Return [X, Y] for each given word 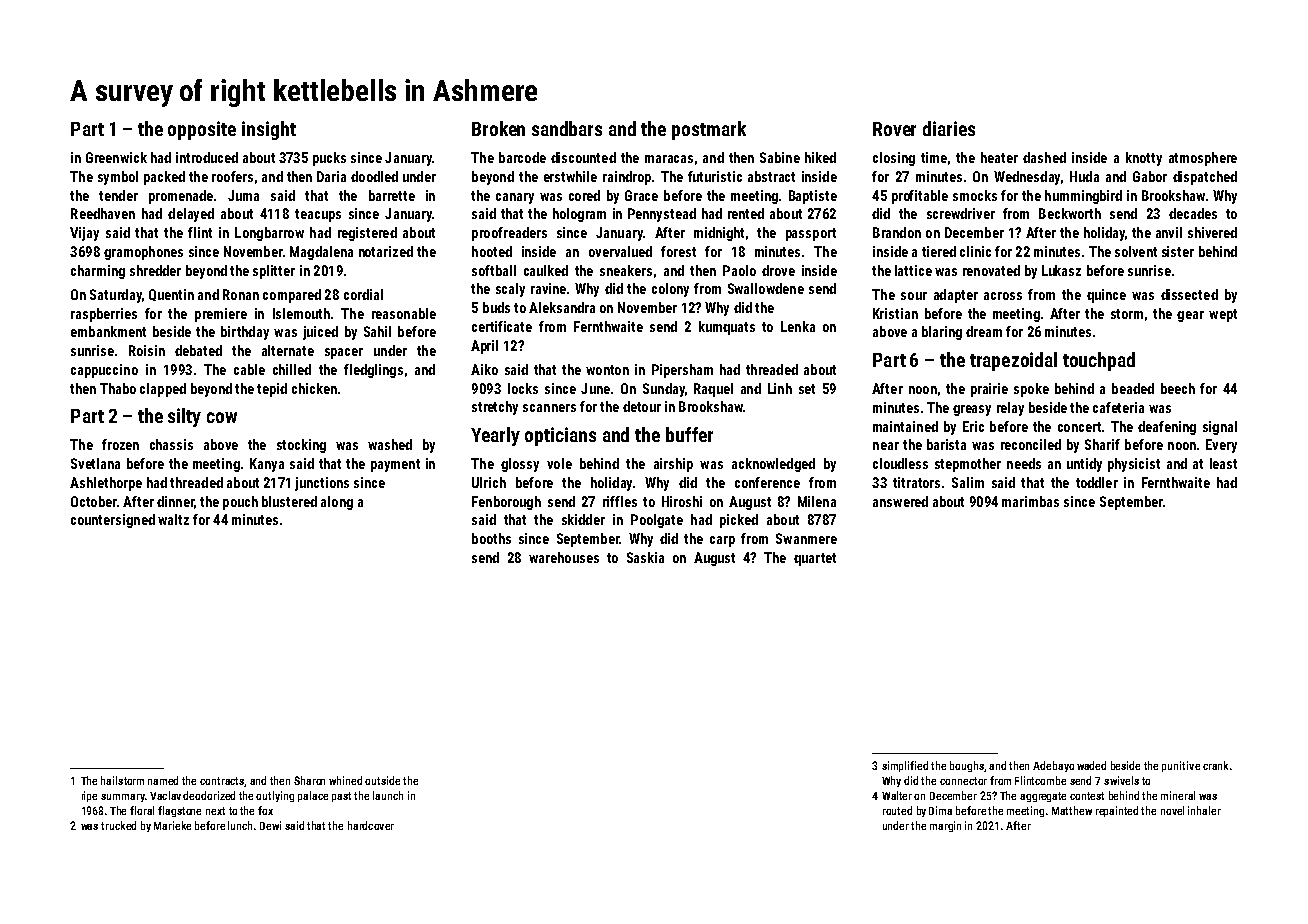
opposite [202, 130]
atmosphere [1203, 159]
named [163, 780]
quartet [815, 559]
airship [673, 465]
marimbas [1030, 501]
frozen [120, 444]
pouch [240, 503]
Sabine [780, 157]
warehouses [564, 557]
